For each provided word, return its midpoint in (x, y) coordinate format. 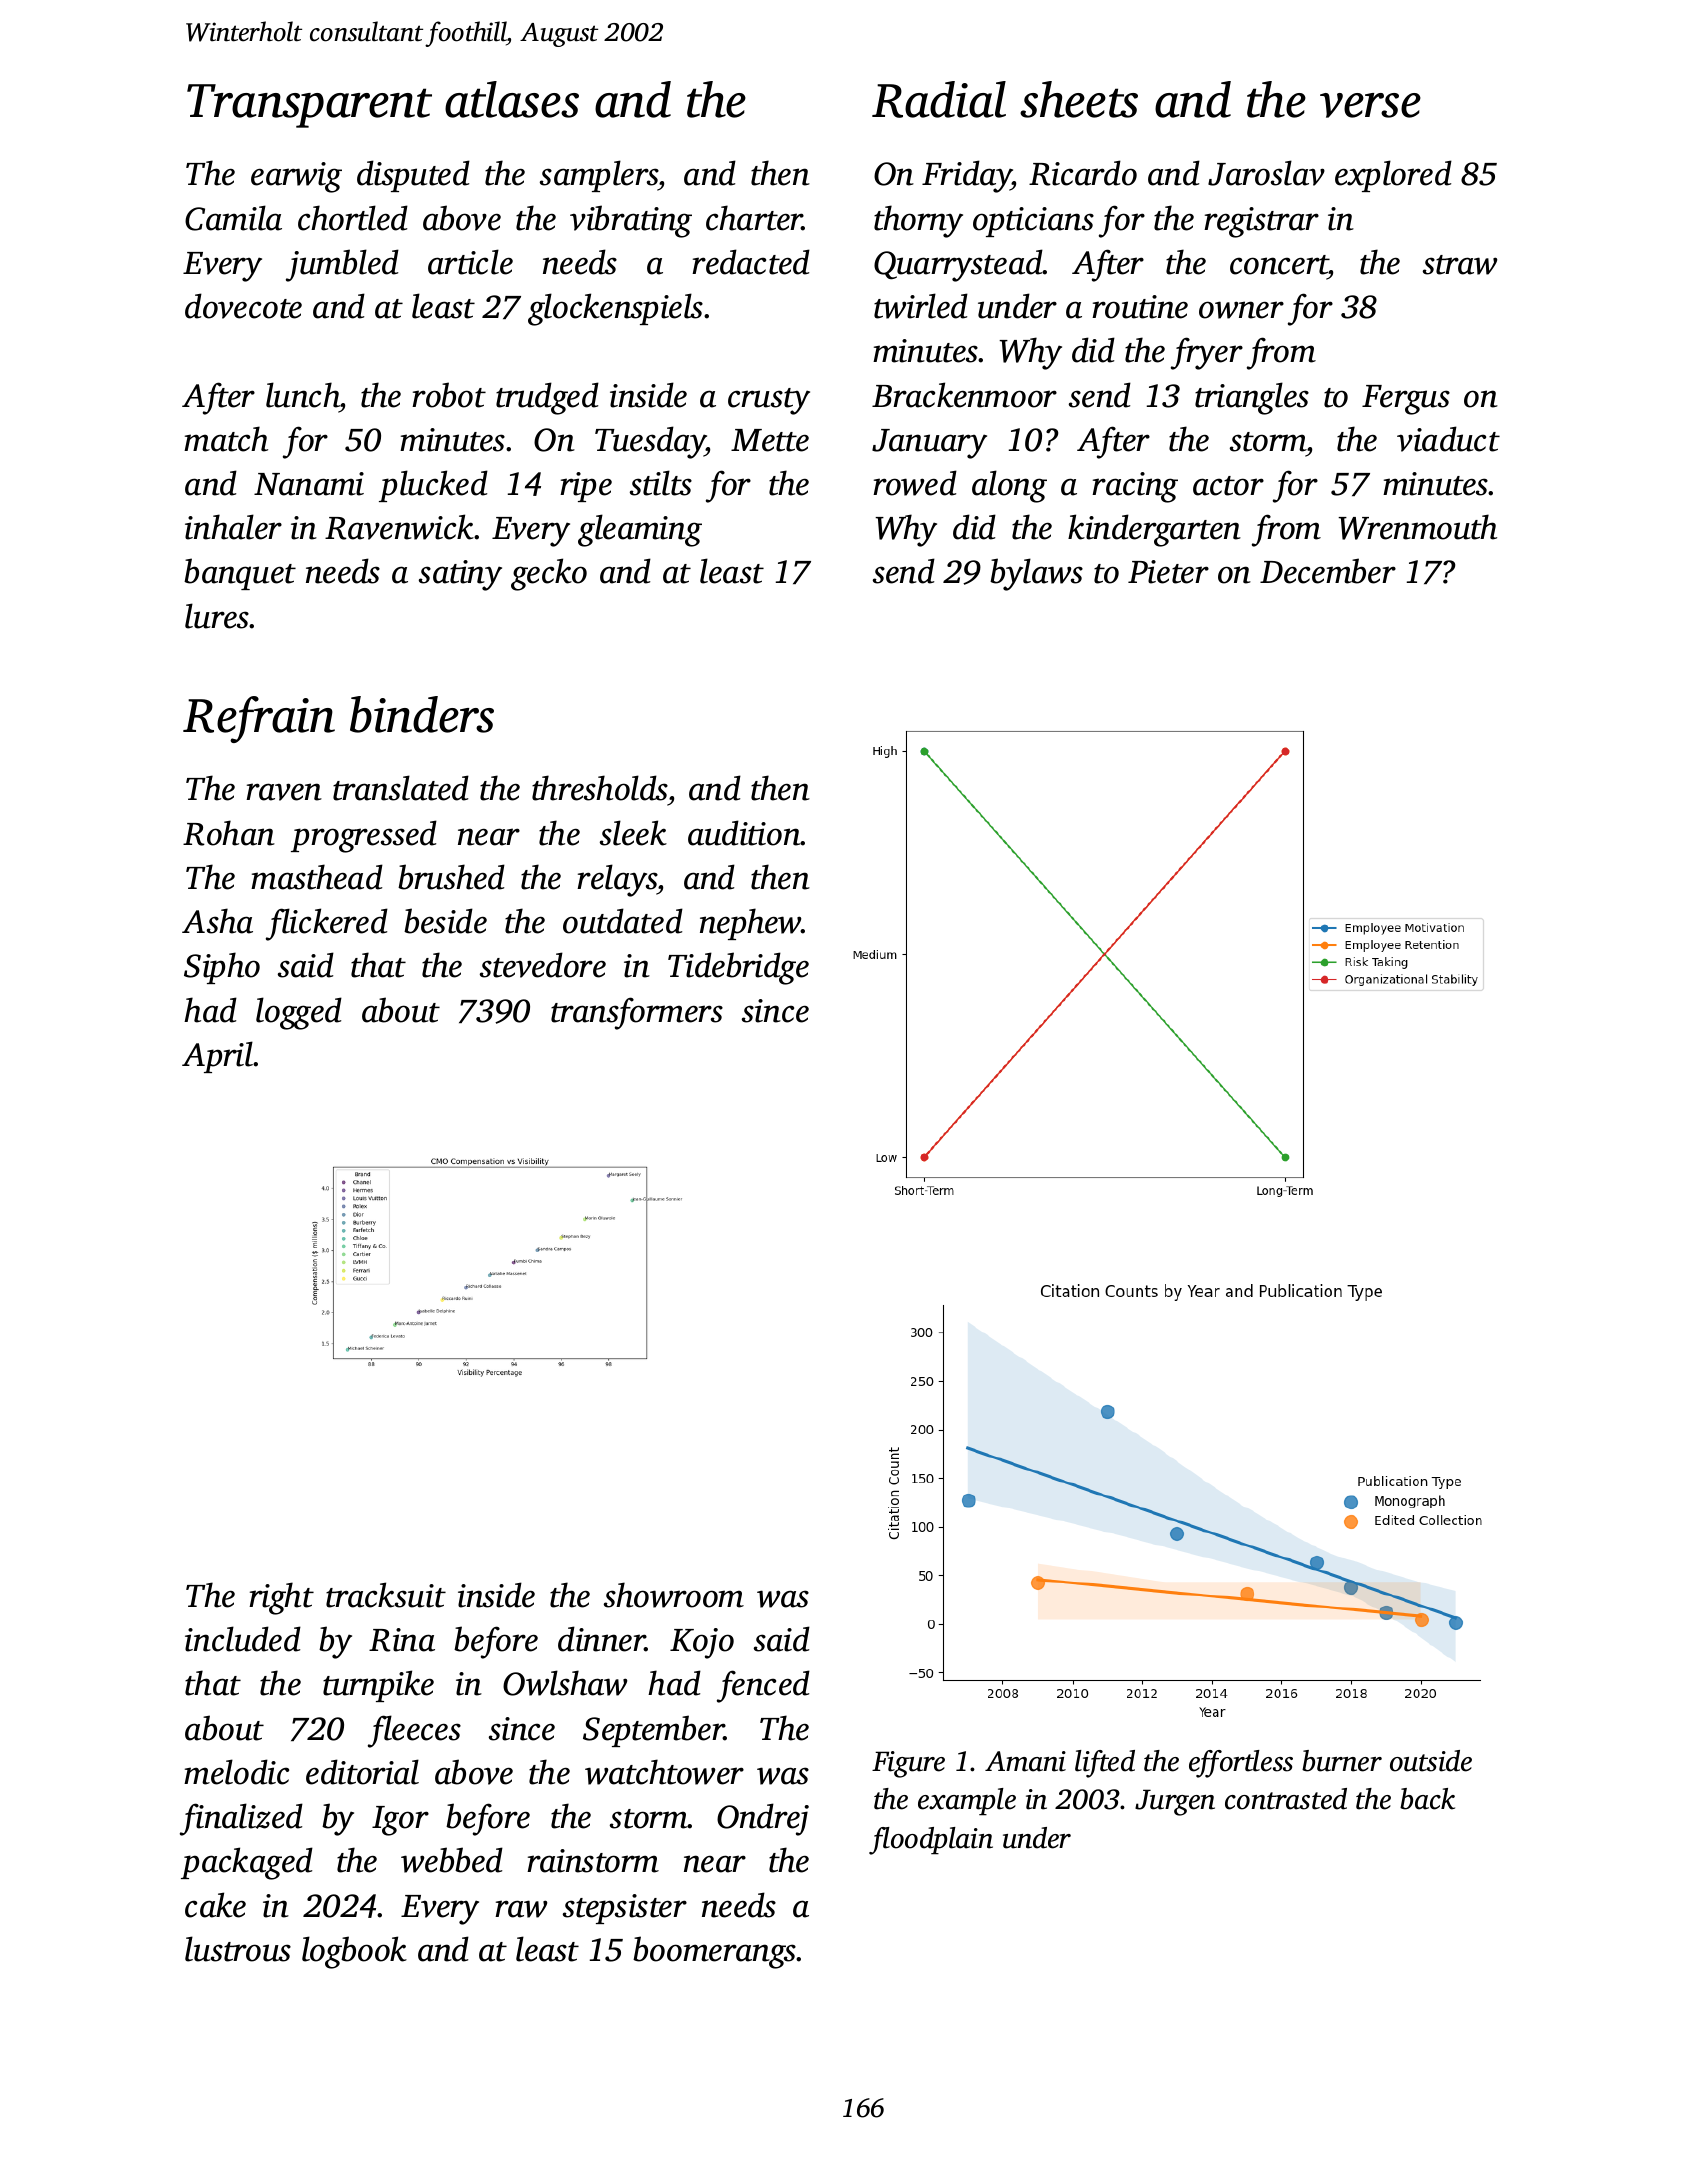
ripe (586, 487)
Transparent (309, 106)
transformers (637, 1013)
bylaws (1036, 574)
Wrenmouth (1417, 527)
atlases (512, 99)
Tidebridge (738, 968)
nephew (751, 924)
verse (1370, 105)
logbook (354, 1952)
